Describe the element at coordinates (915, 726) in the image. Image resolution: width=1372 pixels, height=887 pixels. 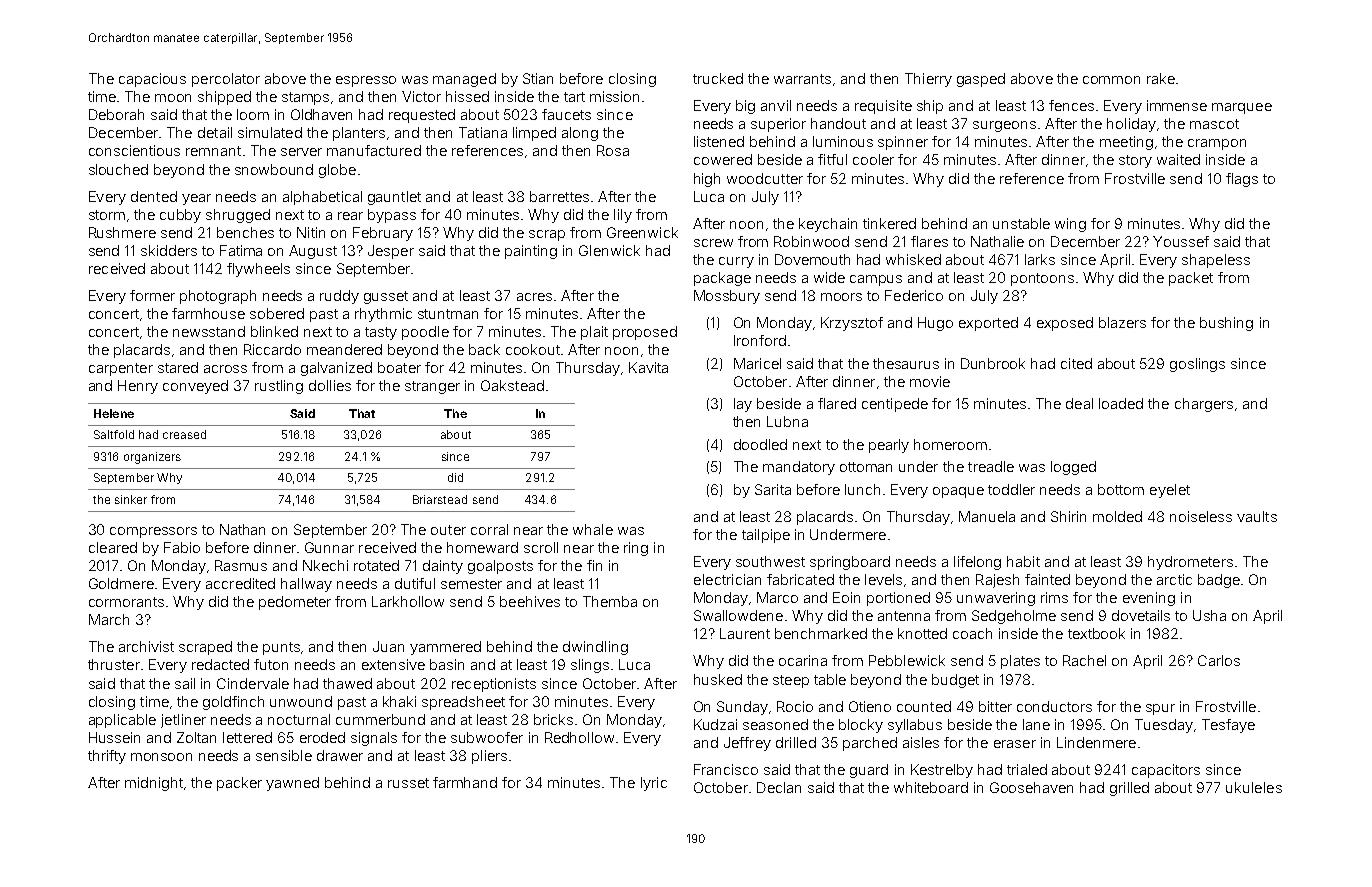
I see `syllabus` at that location.
